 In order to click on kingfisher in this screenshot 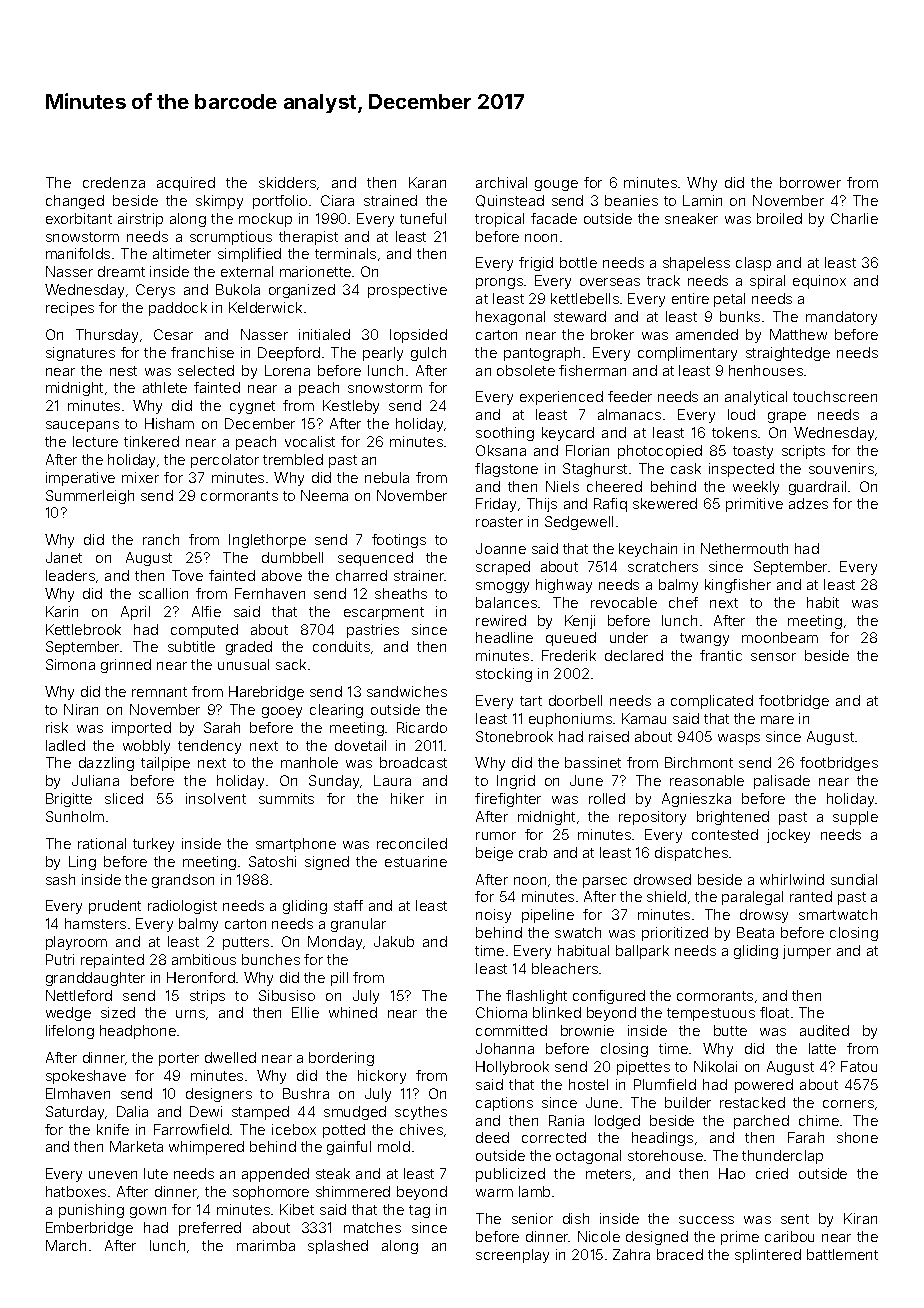, I will do `click(738, 586)`.
